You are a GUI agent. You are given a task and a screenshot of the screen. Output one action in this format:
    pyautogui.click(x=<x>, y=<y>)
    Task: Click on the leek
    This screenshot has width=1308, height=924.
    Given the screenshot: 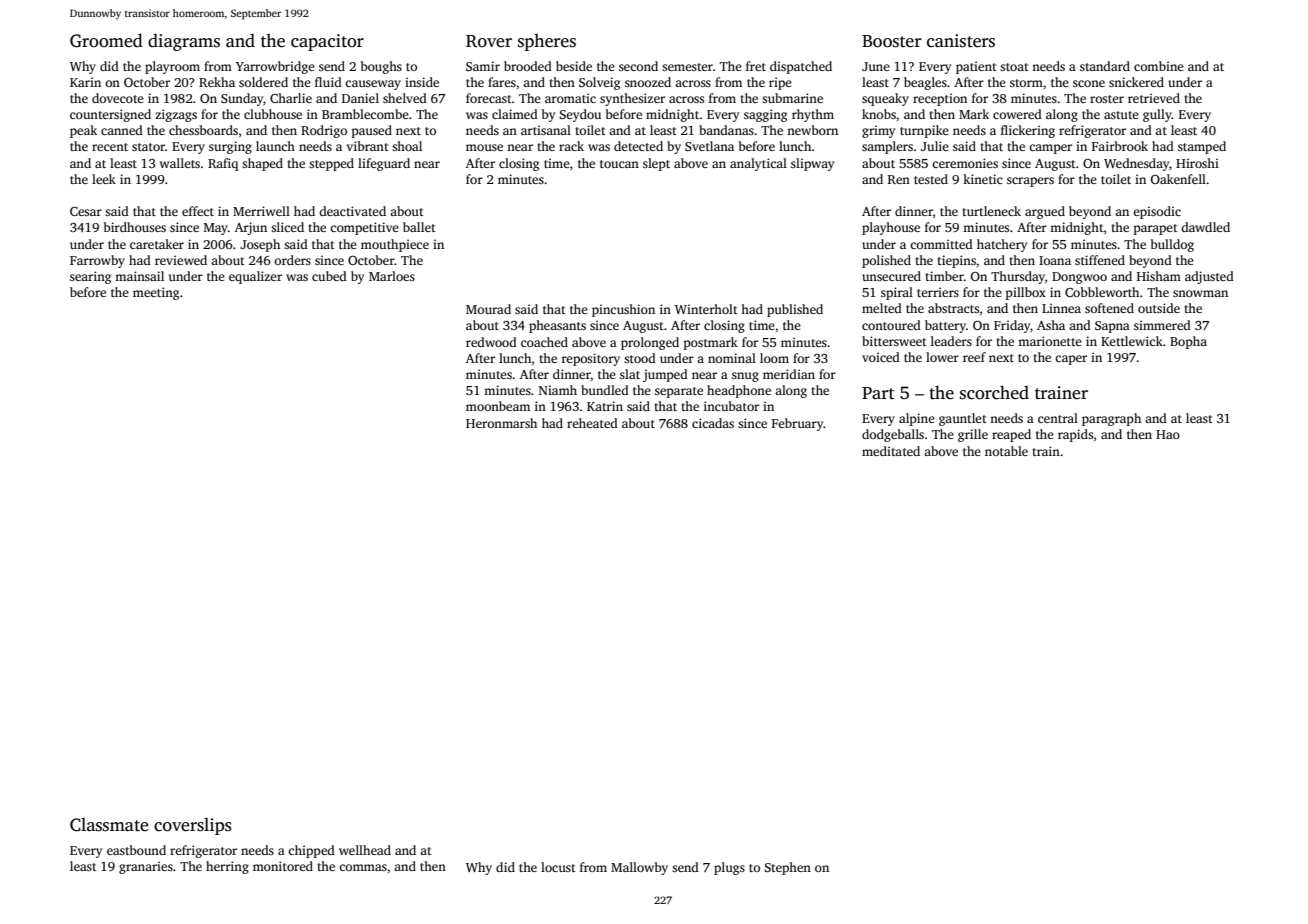 What is the action you would take?
    pyautogui.click(x=104, y=179)
